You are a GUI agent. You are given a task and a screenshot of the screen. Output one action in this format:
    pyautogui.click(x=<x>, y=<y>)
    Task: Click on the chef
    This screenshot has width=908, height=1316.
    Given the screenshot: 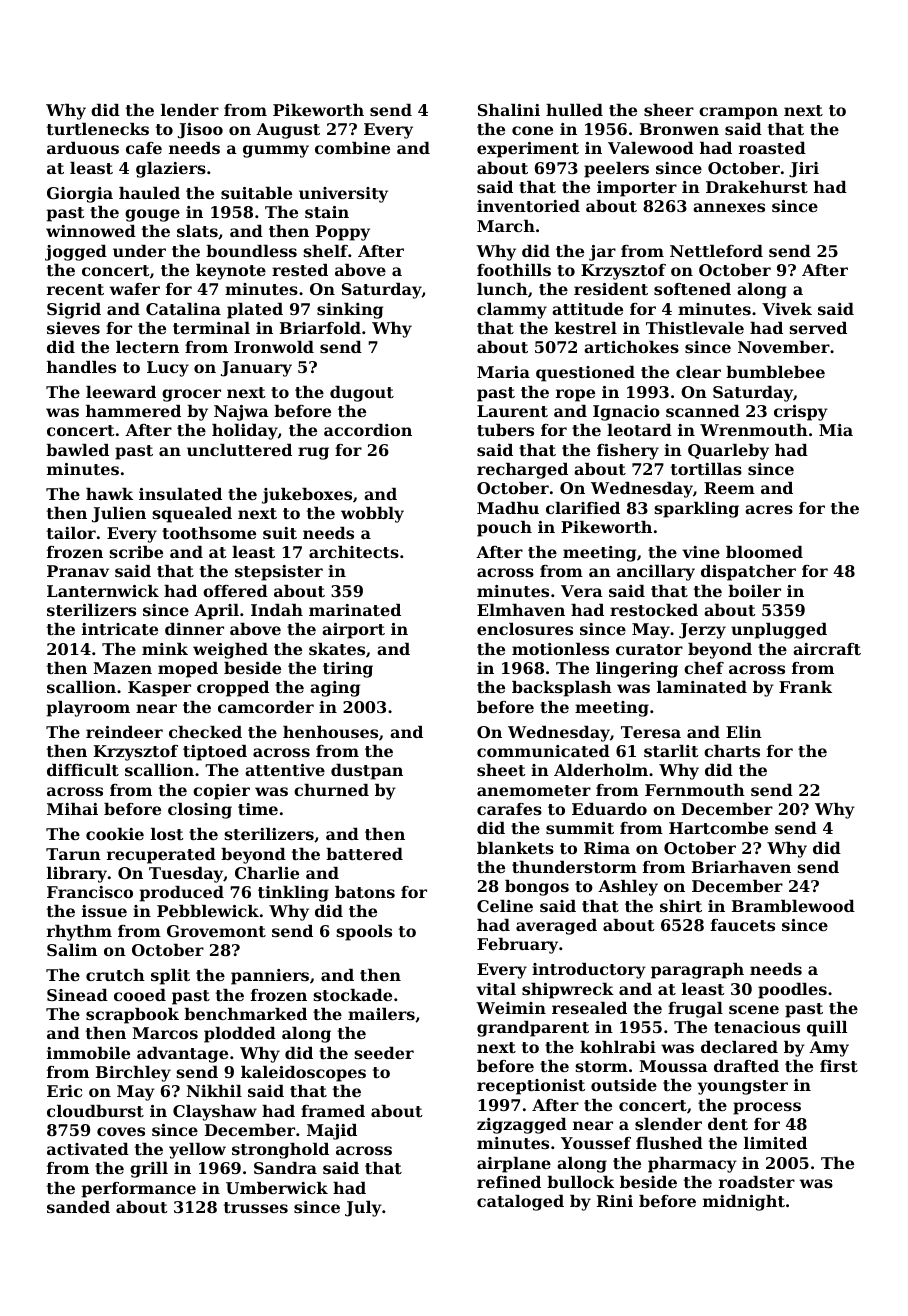 What is the action you would take?
    pyautogui.click(x=704, y=668)
